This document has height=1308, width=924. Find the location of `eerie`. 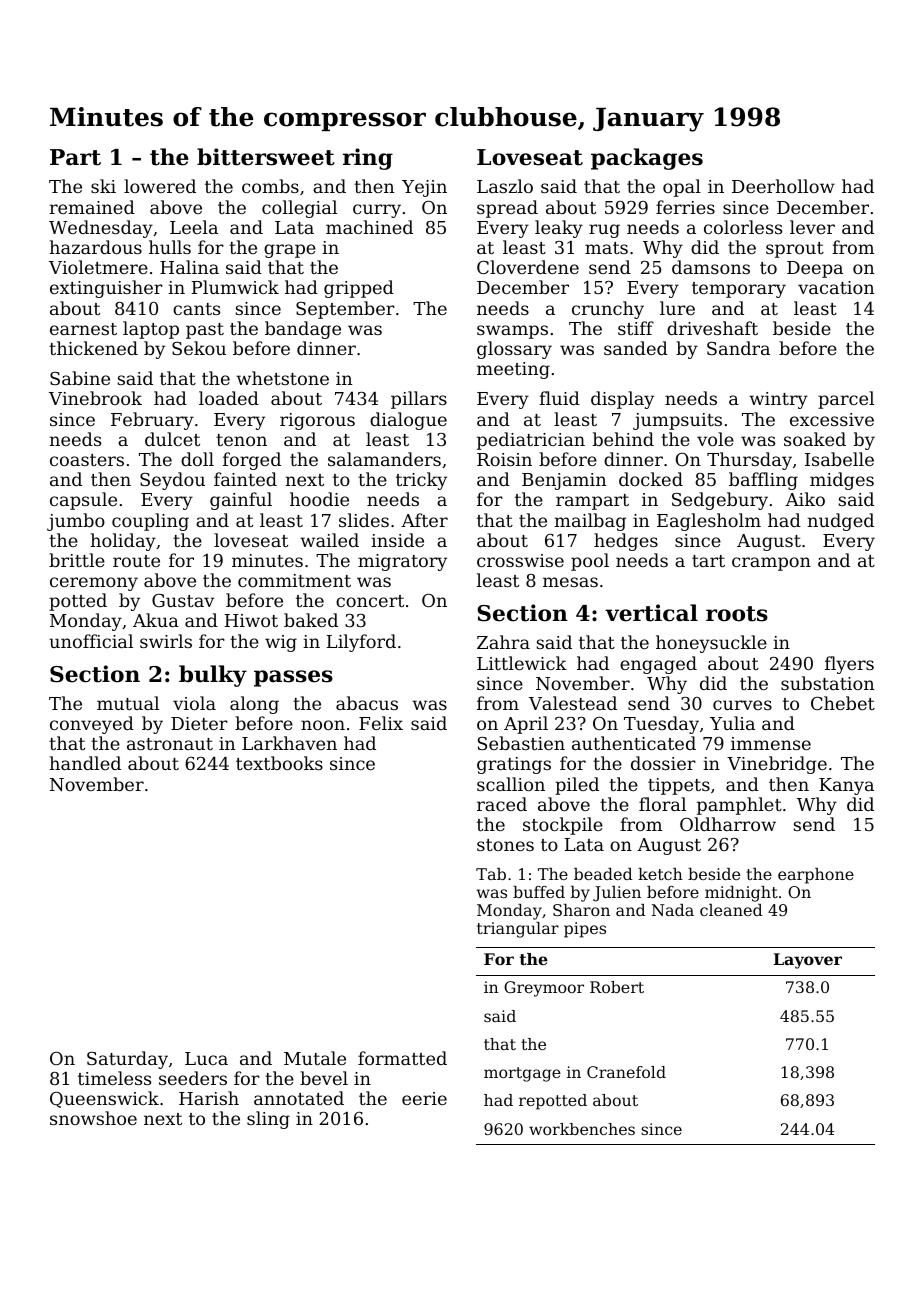

eerie is located at coordinates (424, 1098).
